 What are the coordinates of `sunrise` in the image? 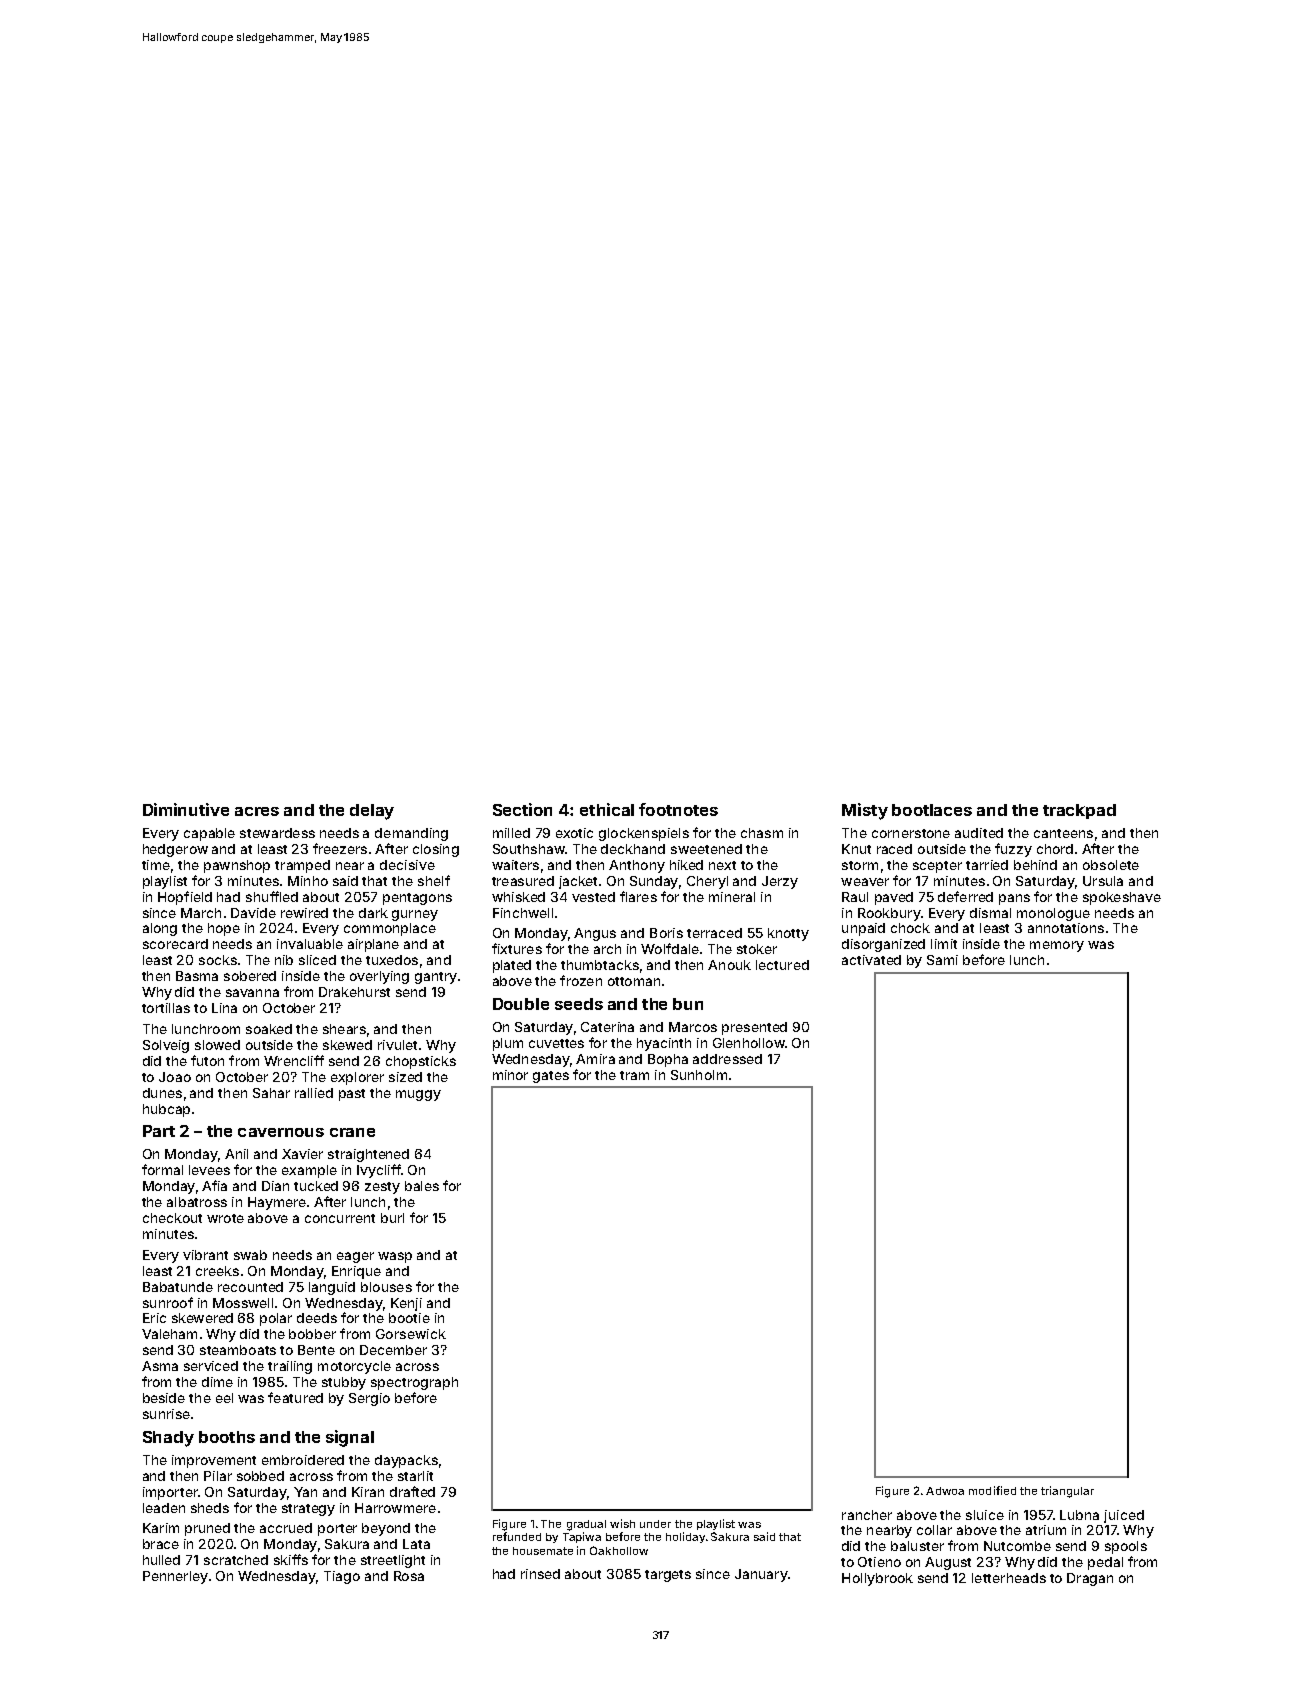 It's located at (166, 1414).
